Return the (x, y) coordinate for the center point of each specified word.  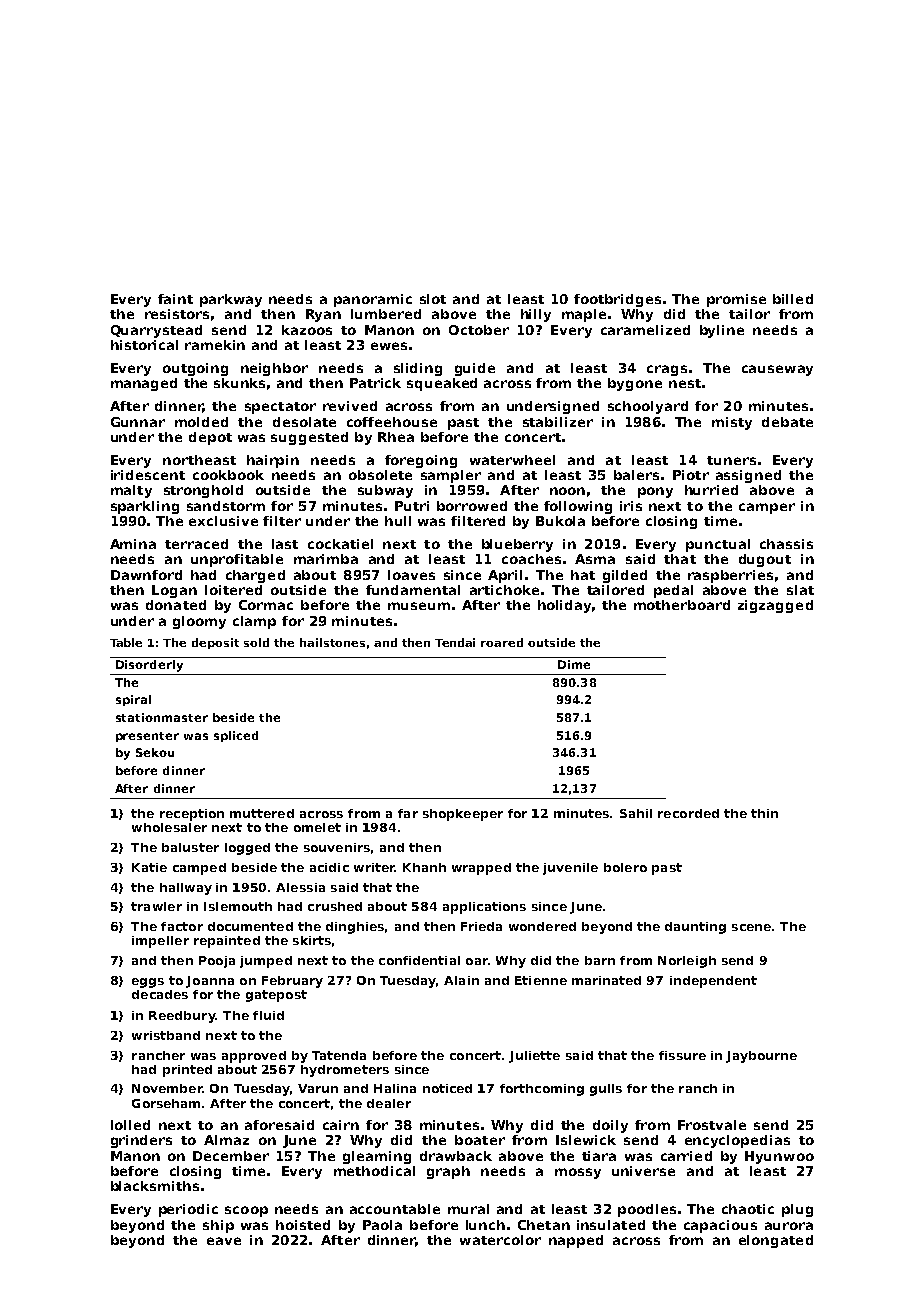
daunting (695, 928)
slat (800, 590)
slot (433, 299)
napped (576, 1241)
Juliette (534, 1057)
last (285, 544)
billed (793, 299)
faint (175, 299)
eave (224, 1241)
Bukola (560, 521)
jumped (266, 962)
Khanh (424, 867)
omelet (317, 827)
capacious (720, 1226)
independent (713, 982)
